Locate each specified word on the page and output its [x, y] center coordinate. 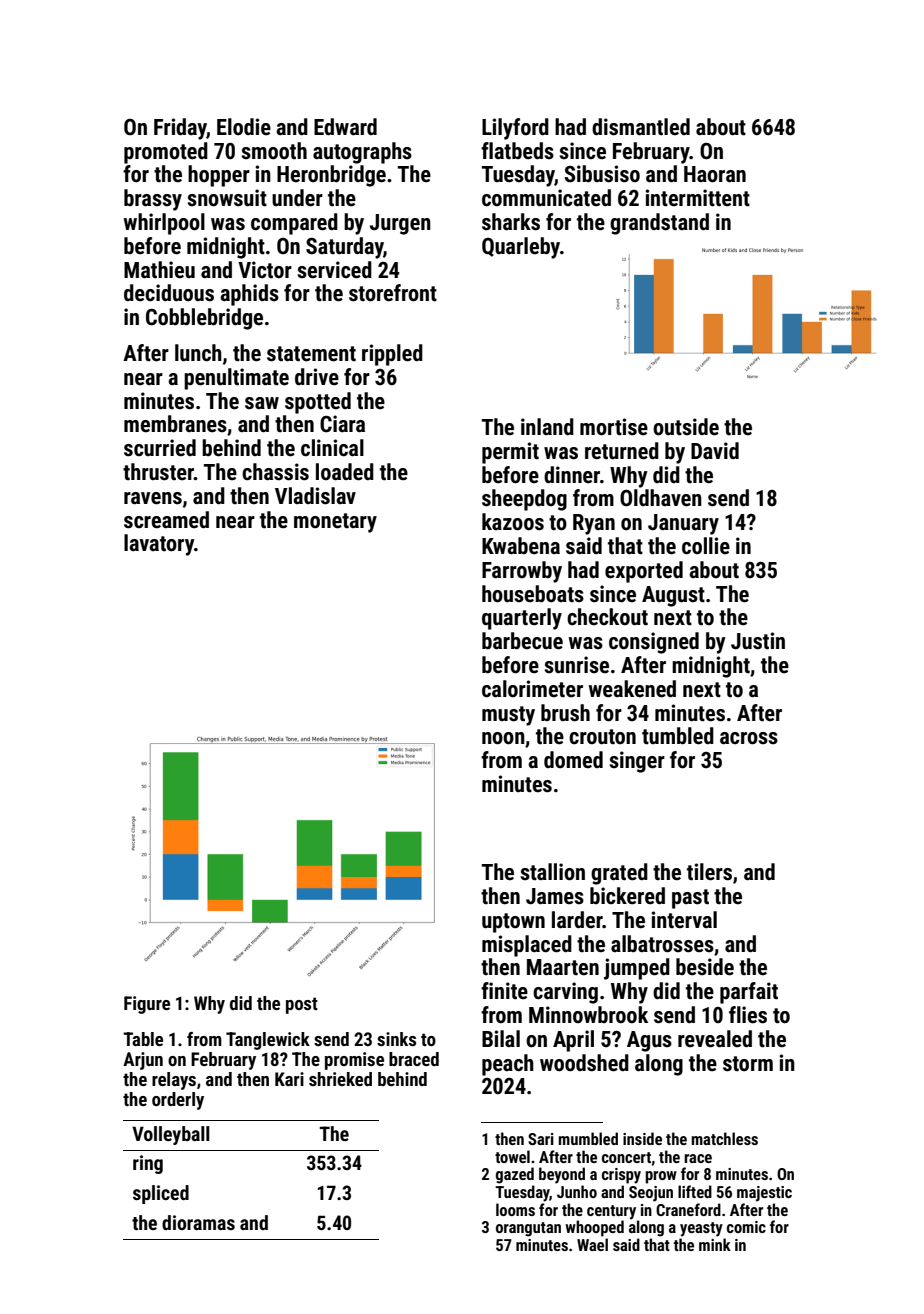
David [715, 450]
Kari [289, 1079]
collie [706, 546]
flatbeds [517, 151]
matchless [724, 1138]
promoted [166, 153]
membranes [175, 424]
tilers [709, 872]
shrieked [340, 1079]
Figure [147, 1005]
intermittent [697, 198]
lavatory [159, 545]
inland [547, 426]
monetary [335, 523]
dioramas [198, 1222]
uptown [513, 923]
